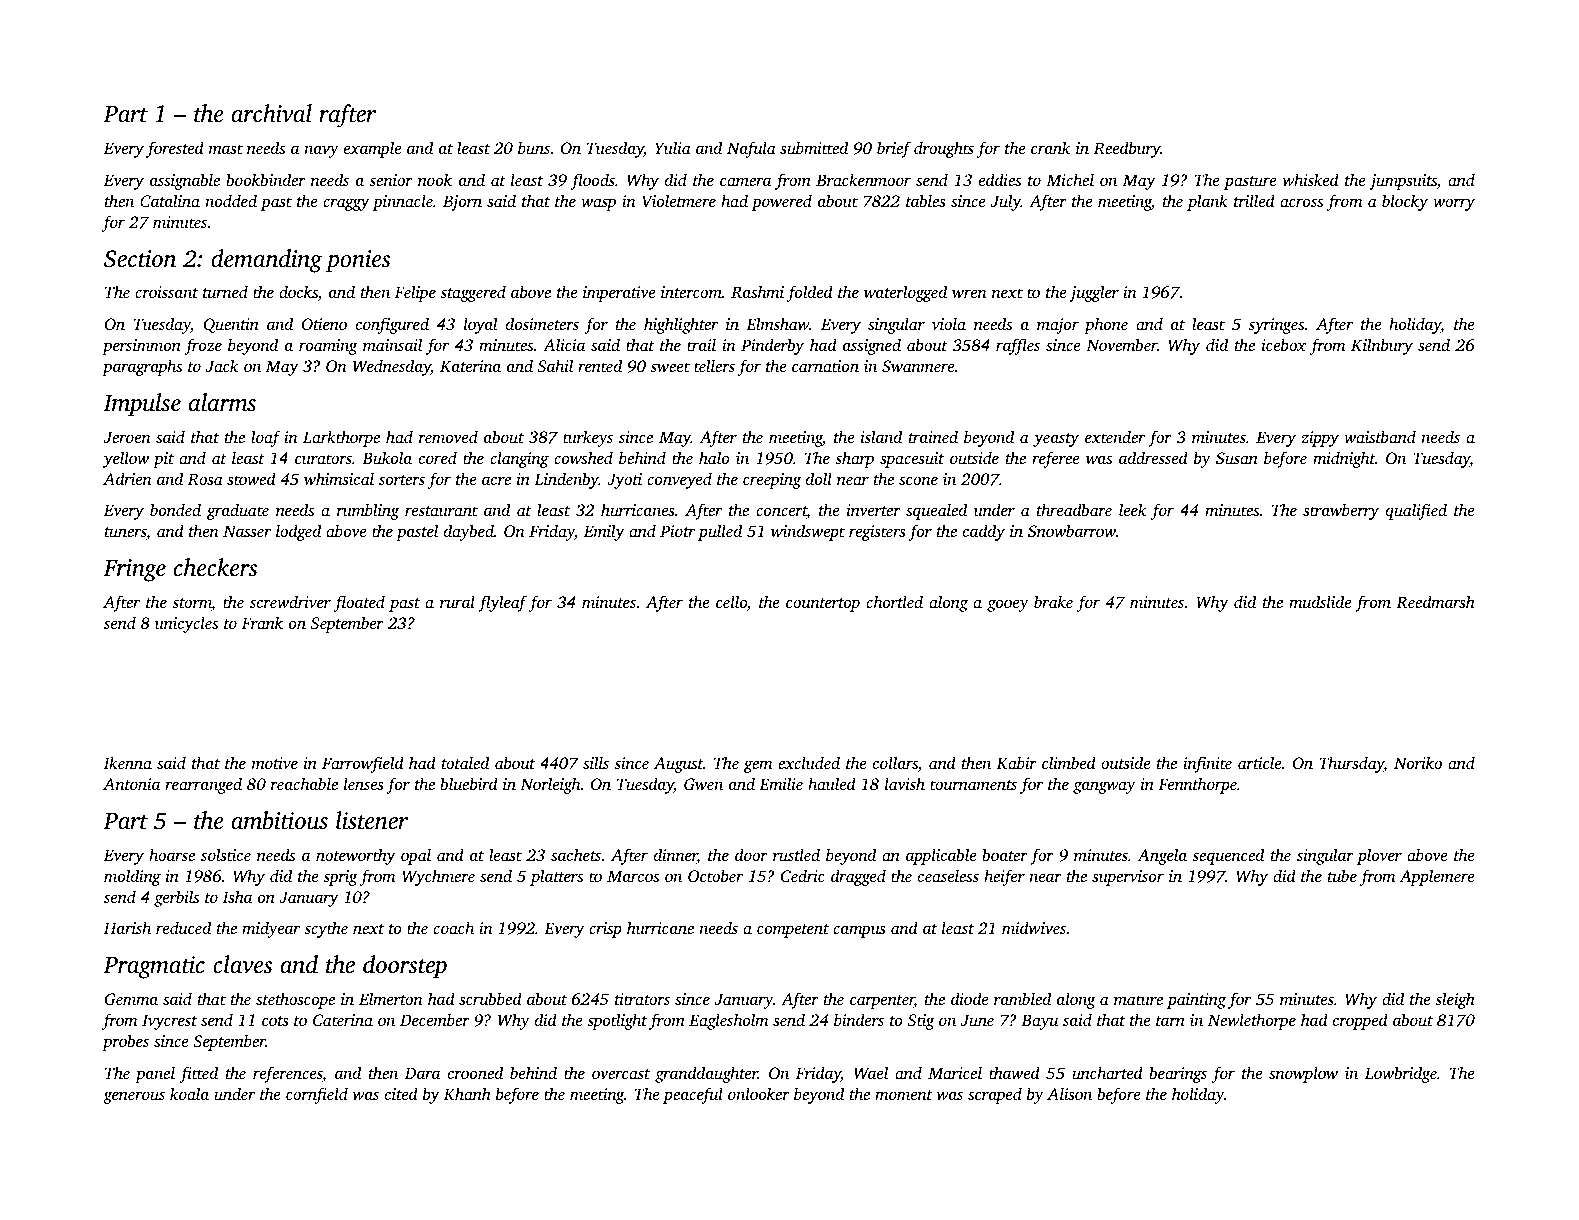 The height and width of the document is (1220, 1579). Describe the element at coordinates (467, 1094) in the document. I see `Khanh` at that location.
